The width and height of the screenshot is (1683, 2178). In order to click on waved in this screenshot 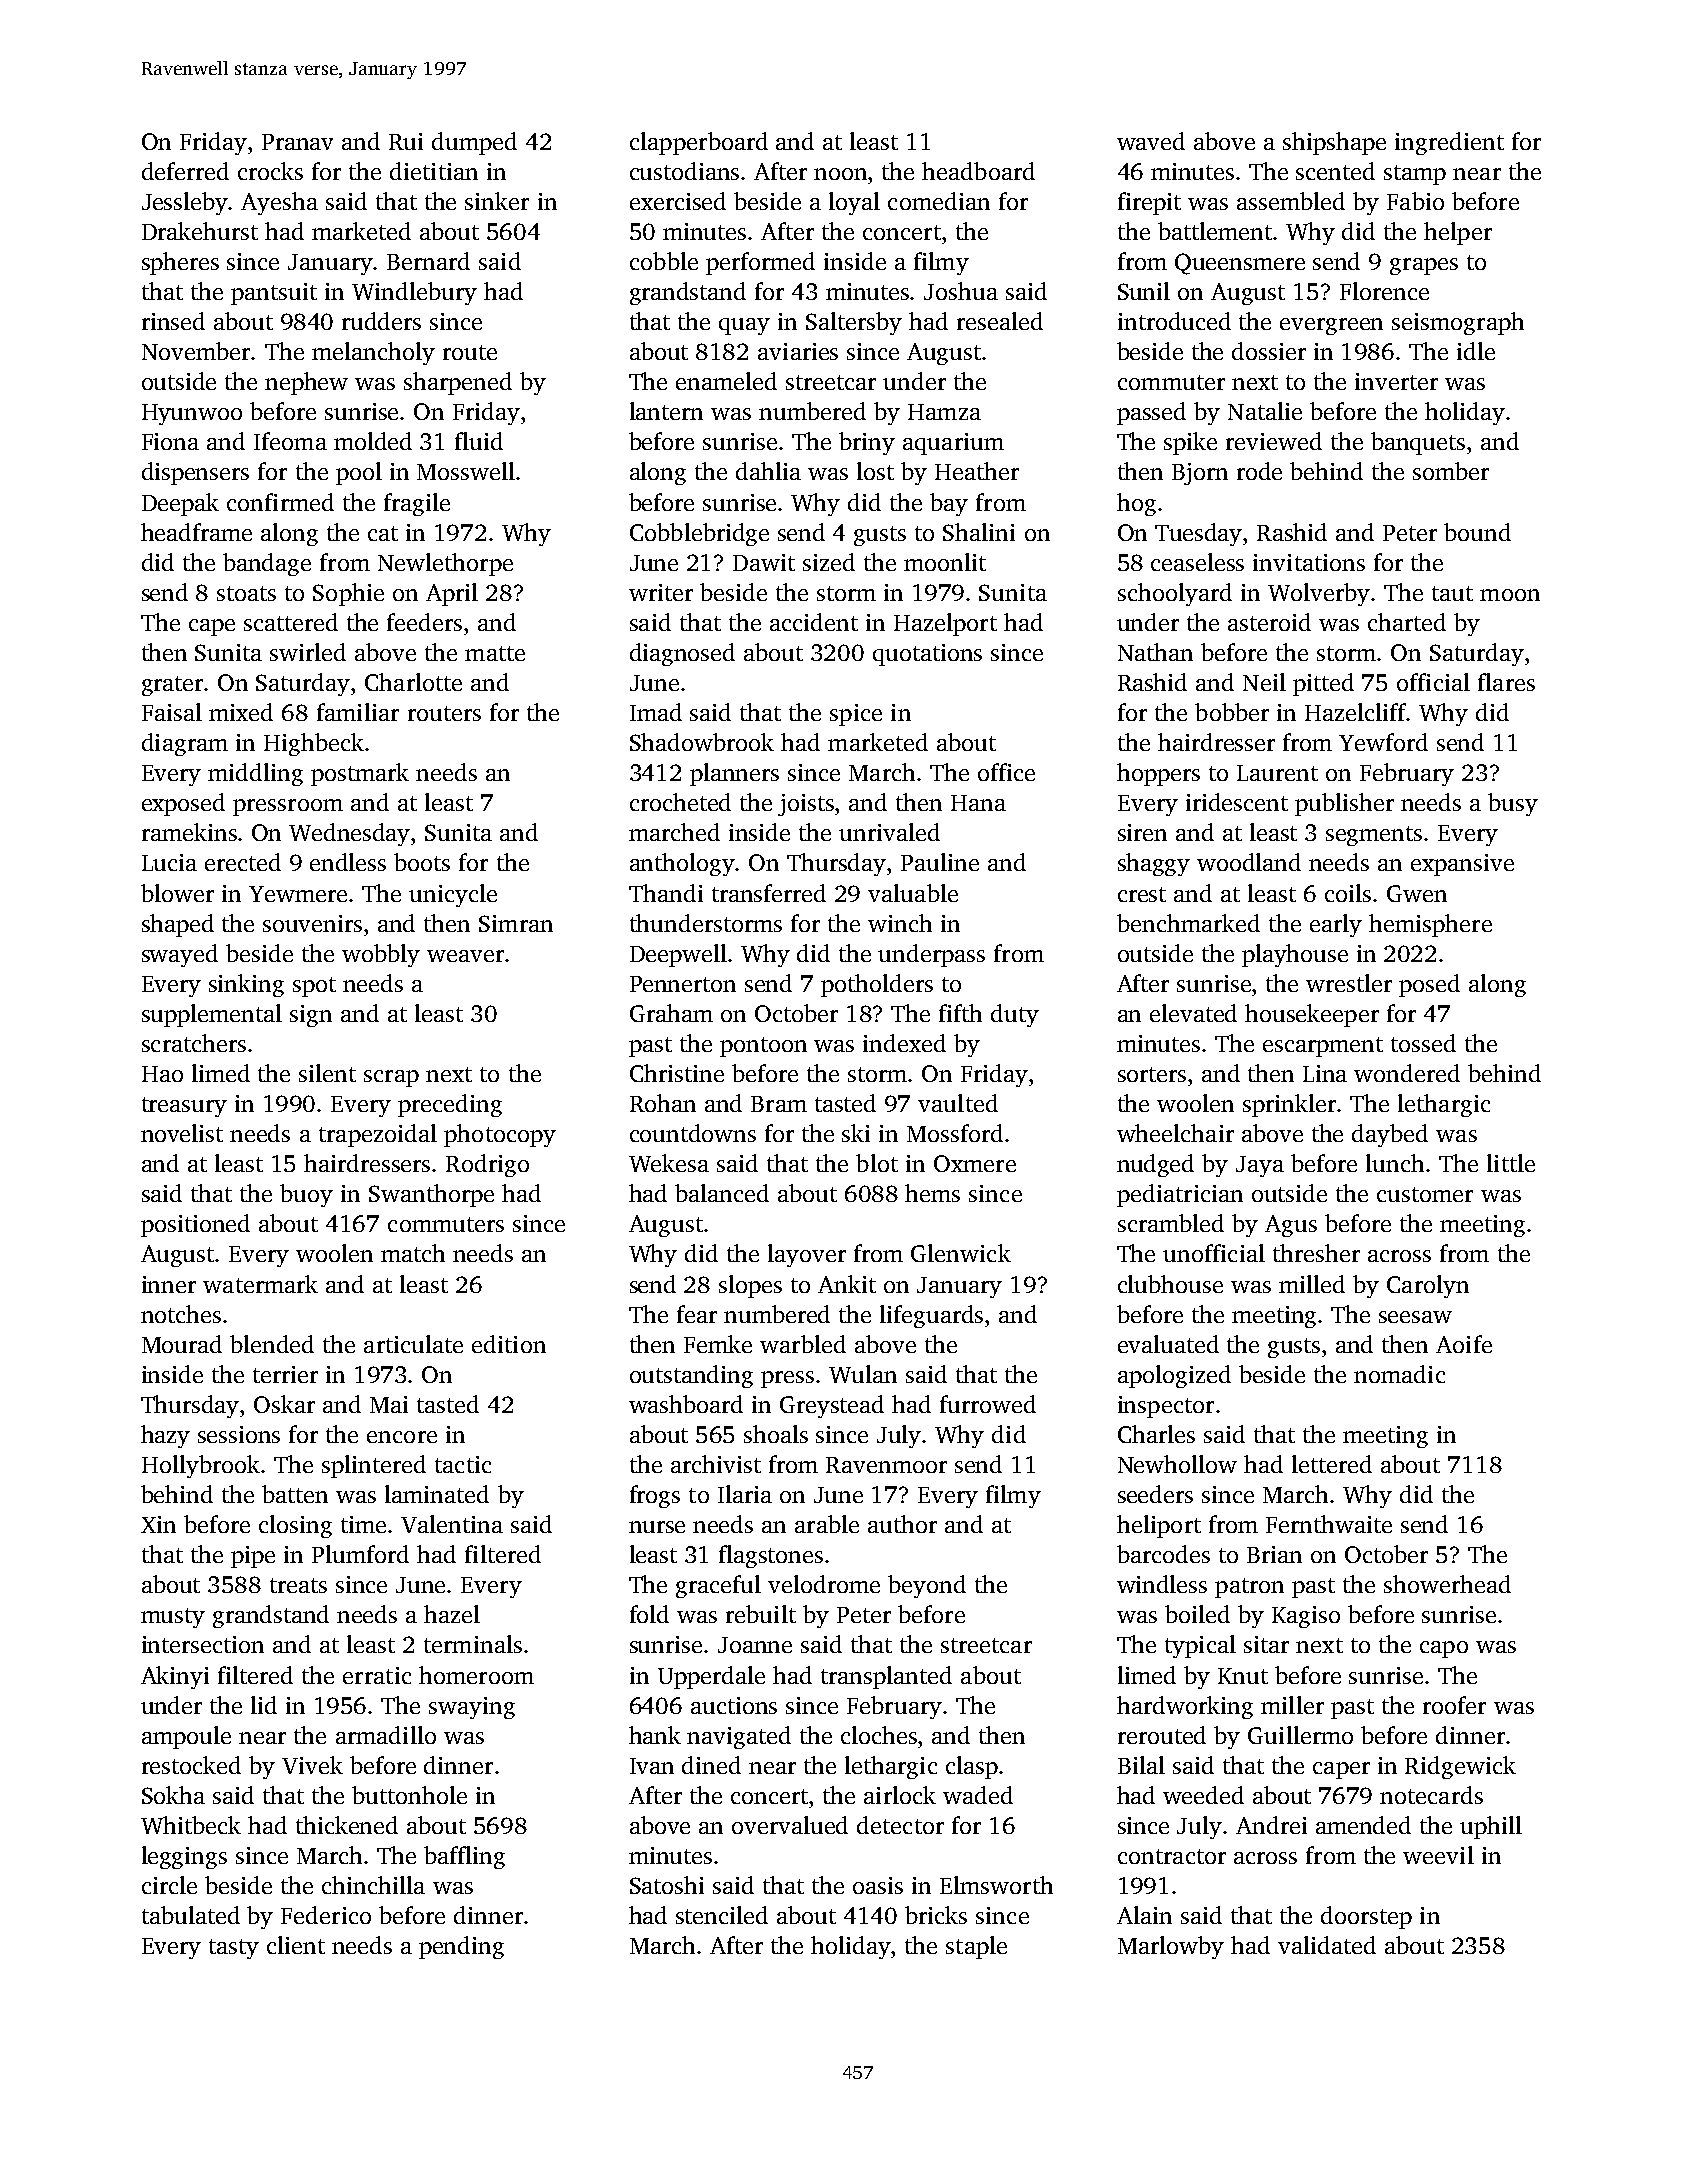, I will do `click(1151, 141)`.
